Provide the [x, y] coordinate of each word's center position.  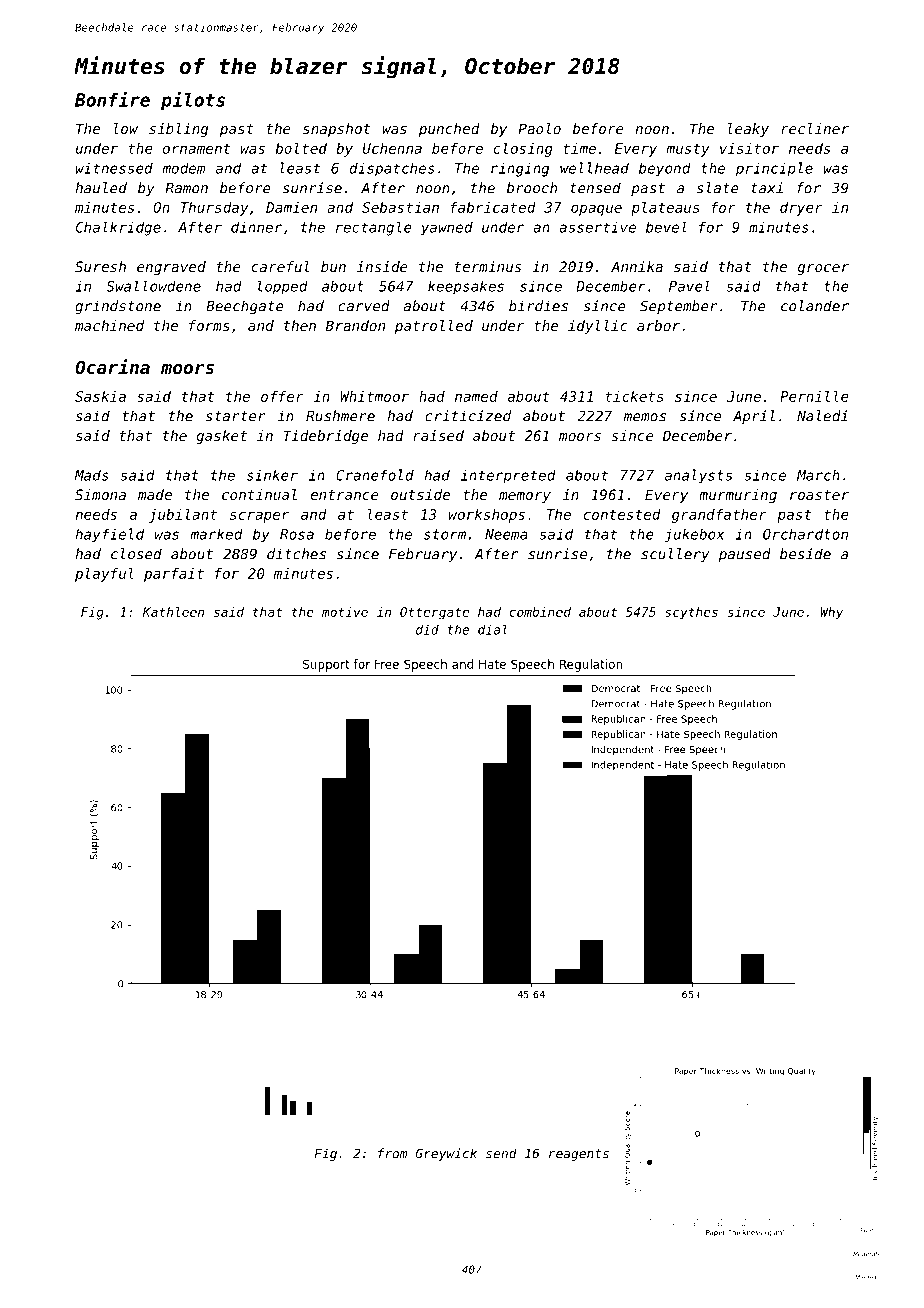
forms [209, 325]
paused [745, 555]
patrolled [434, 327]
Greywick [446, 1154]
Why [831, 613]
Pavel [689, 286]
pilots [193, 101]
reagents [579, 1155]
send [501, 1153]
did [427, 630]
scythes [691, 613]
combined [540, 612]
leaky [748, 130]
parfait [174, 575]
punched [449, 130]
